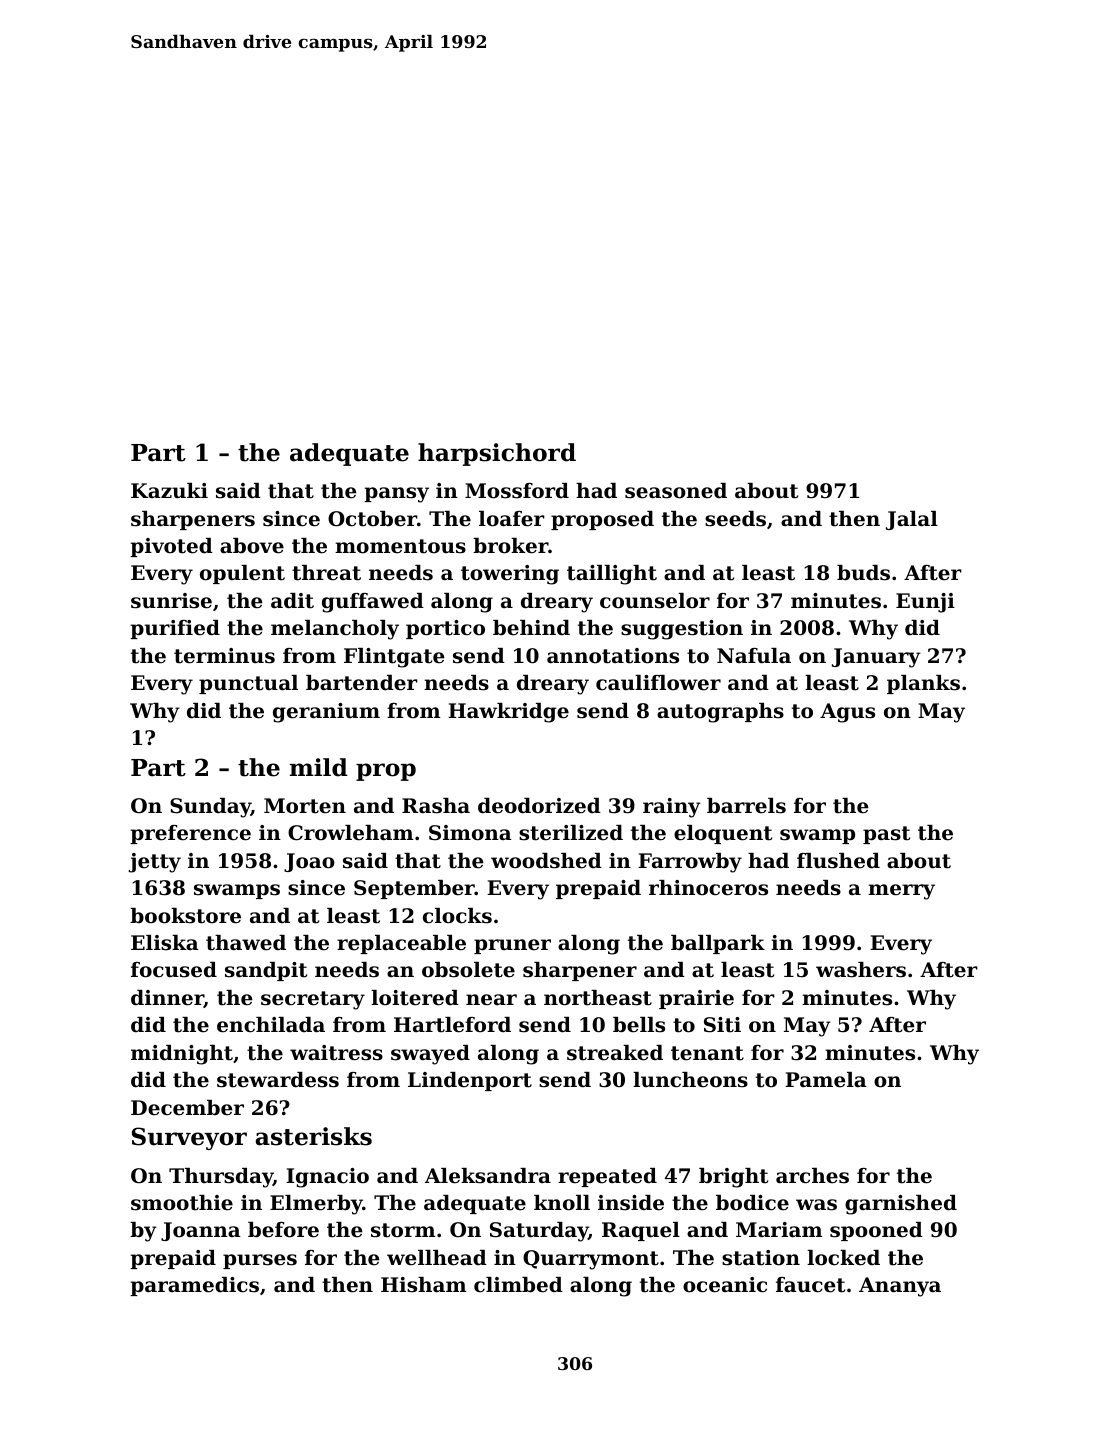  I want to click on climbed, so click(518, 1285).
